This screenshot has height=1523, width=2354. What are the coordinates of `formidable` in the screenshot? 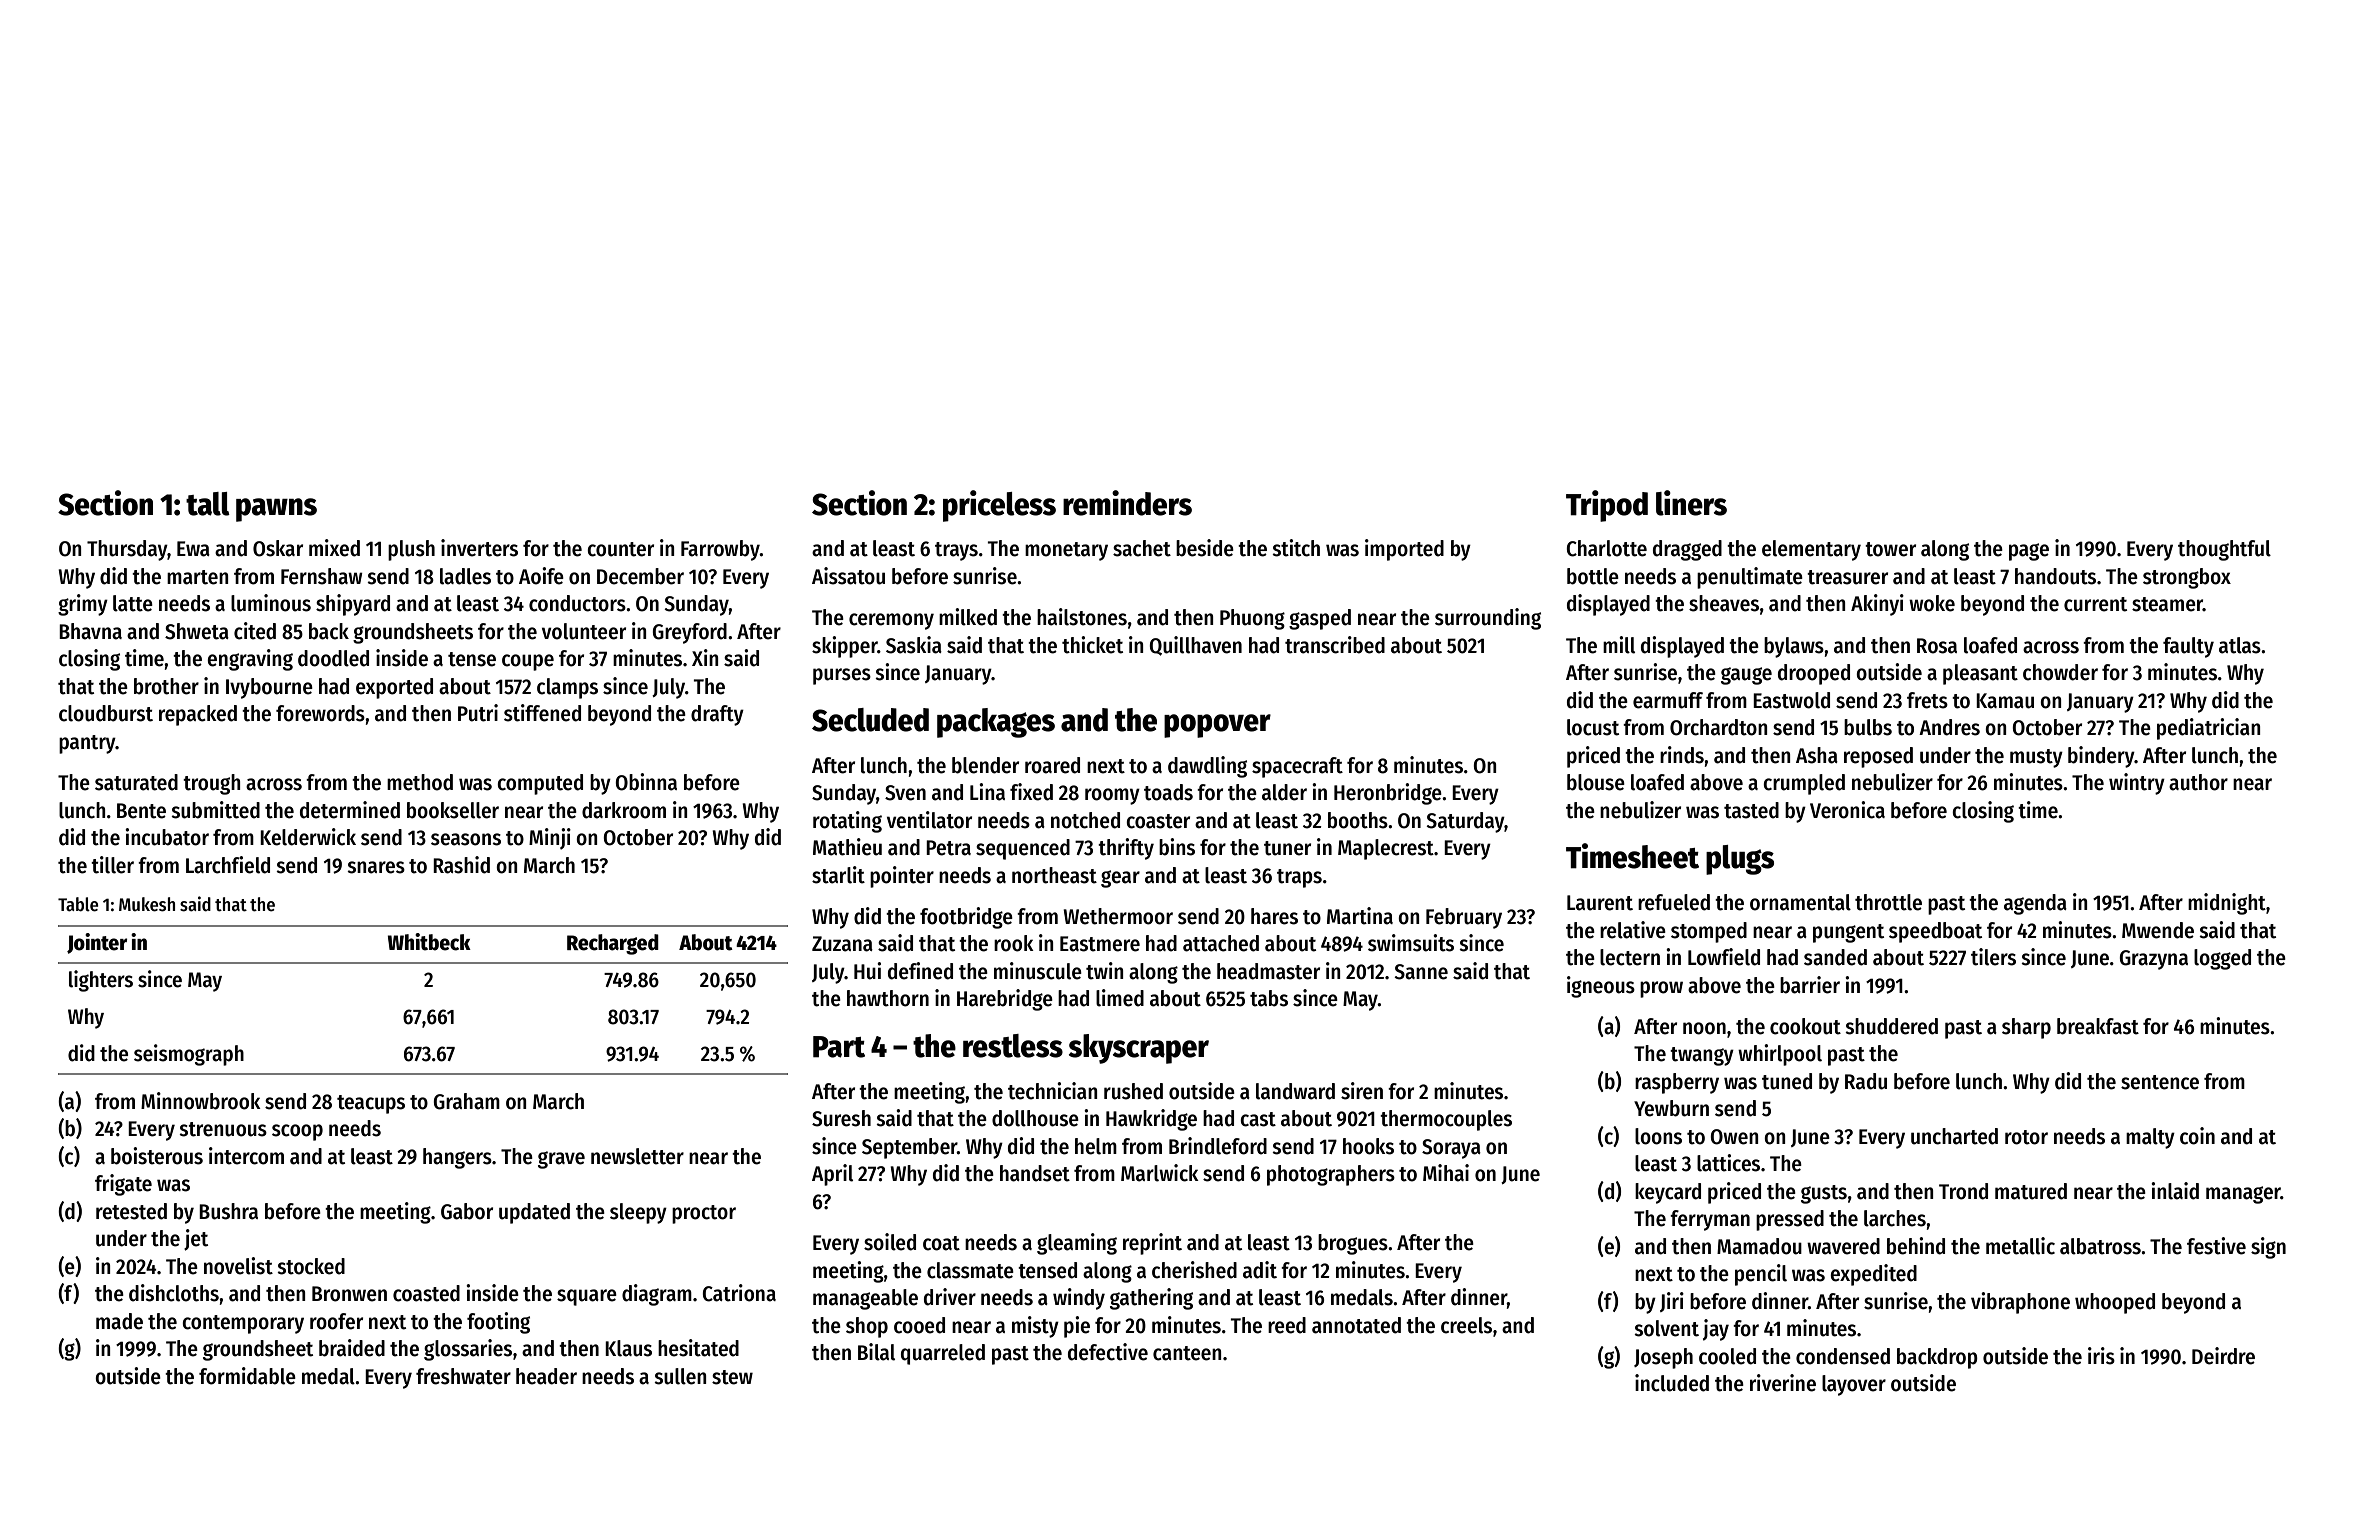 It's located at (247, 1376).
